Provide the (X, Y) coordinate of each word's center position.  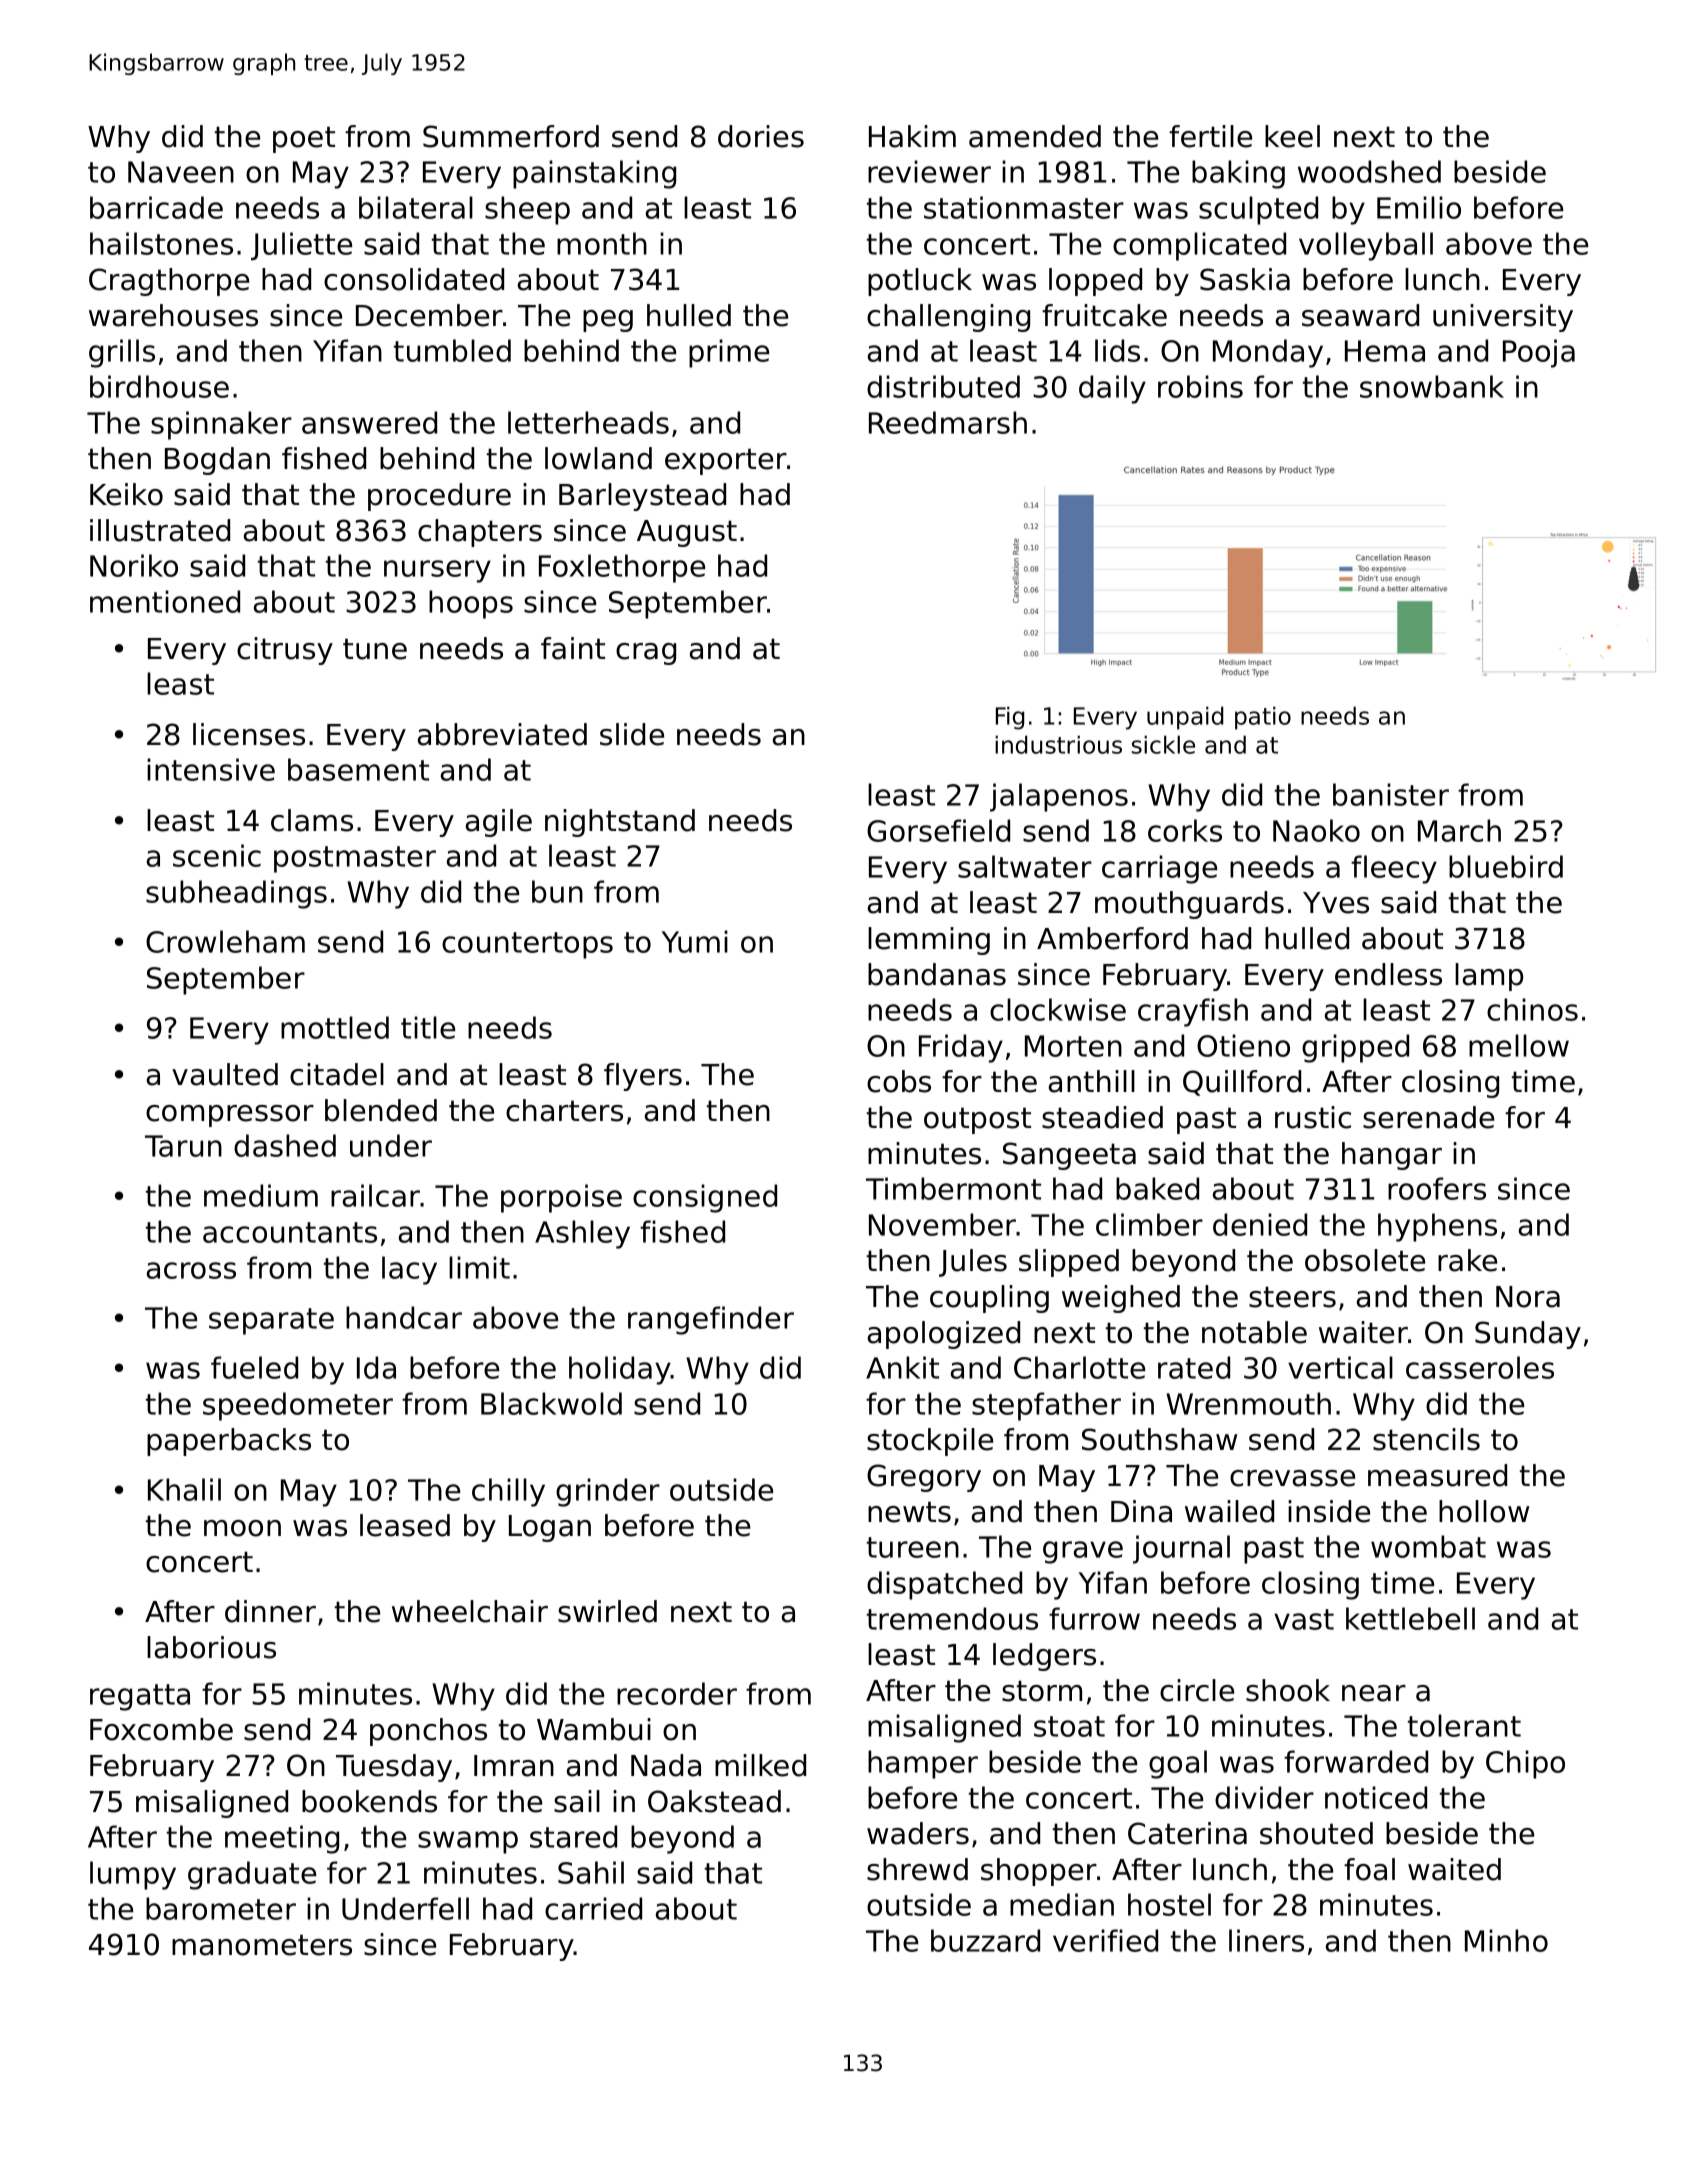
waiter (1363, 1332)
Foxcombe (161, 1729)
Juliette (301, 246)
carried (593, 1908)
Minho (1506, 1940)
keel (1292, 136)
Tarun (183, 1146)
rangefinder (711, 1320)
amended (1035, 136)
